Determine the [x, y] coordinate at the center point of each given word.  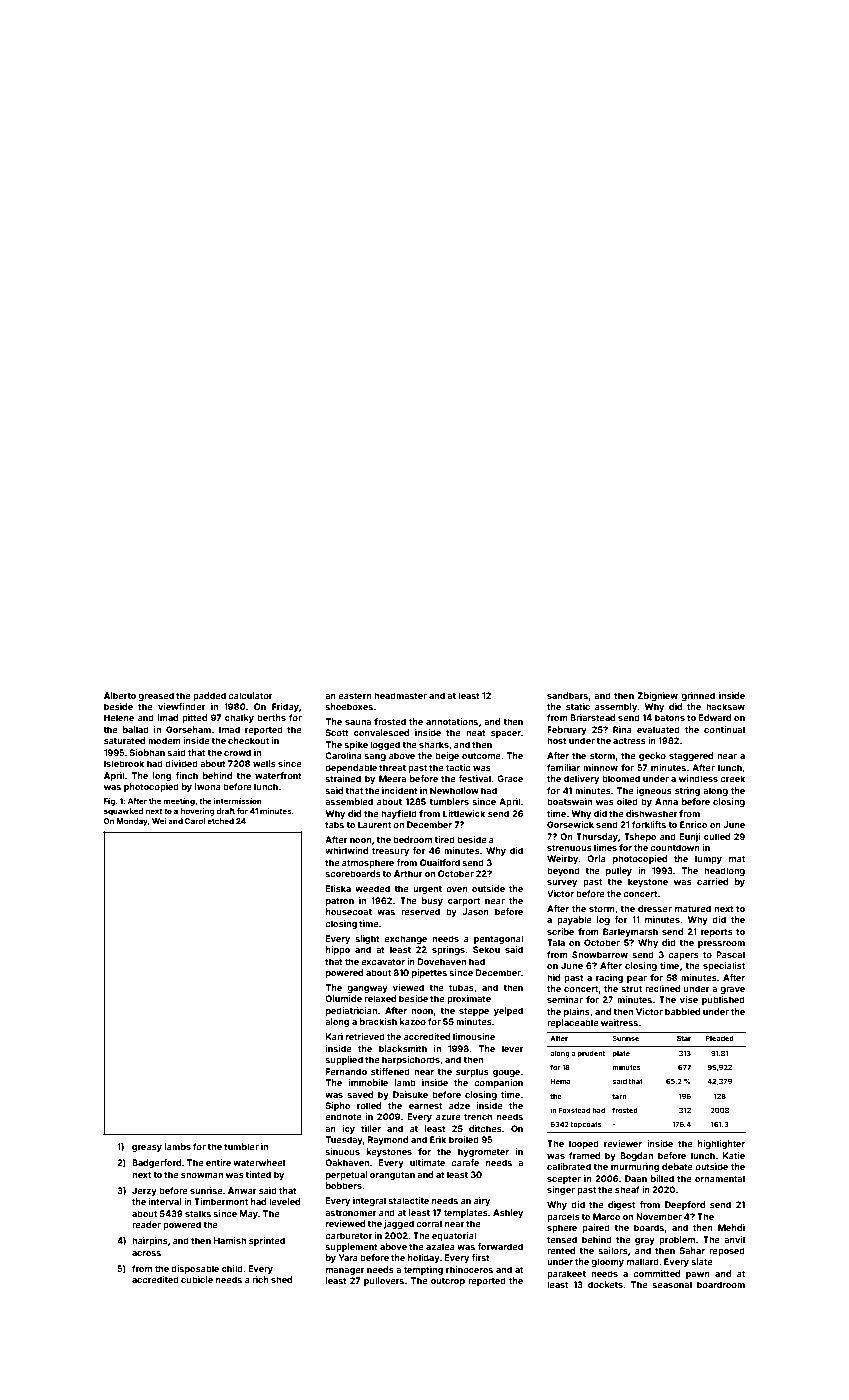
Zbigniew [657, 696]
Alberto [120, 695]
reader [146, 1224]
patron [340, 902]
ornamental [720, 1178]
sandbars [567, 695]
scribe [560, 931]
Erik [438, 1139]
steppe [474, 1012]
